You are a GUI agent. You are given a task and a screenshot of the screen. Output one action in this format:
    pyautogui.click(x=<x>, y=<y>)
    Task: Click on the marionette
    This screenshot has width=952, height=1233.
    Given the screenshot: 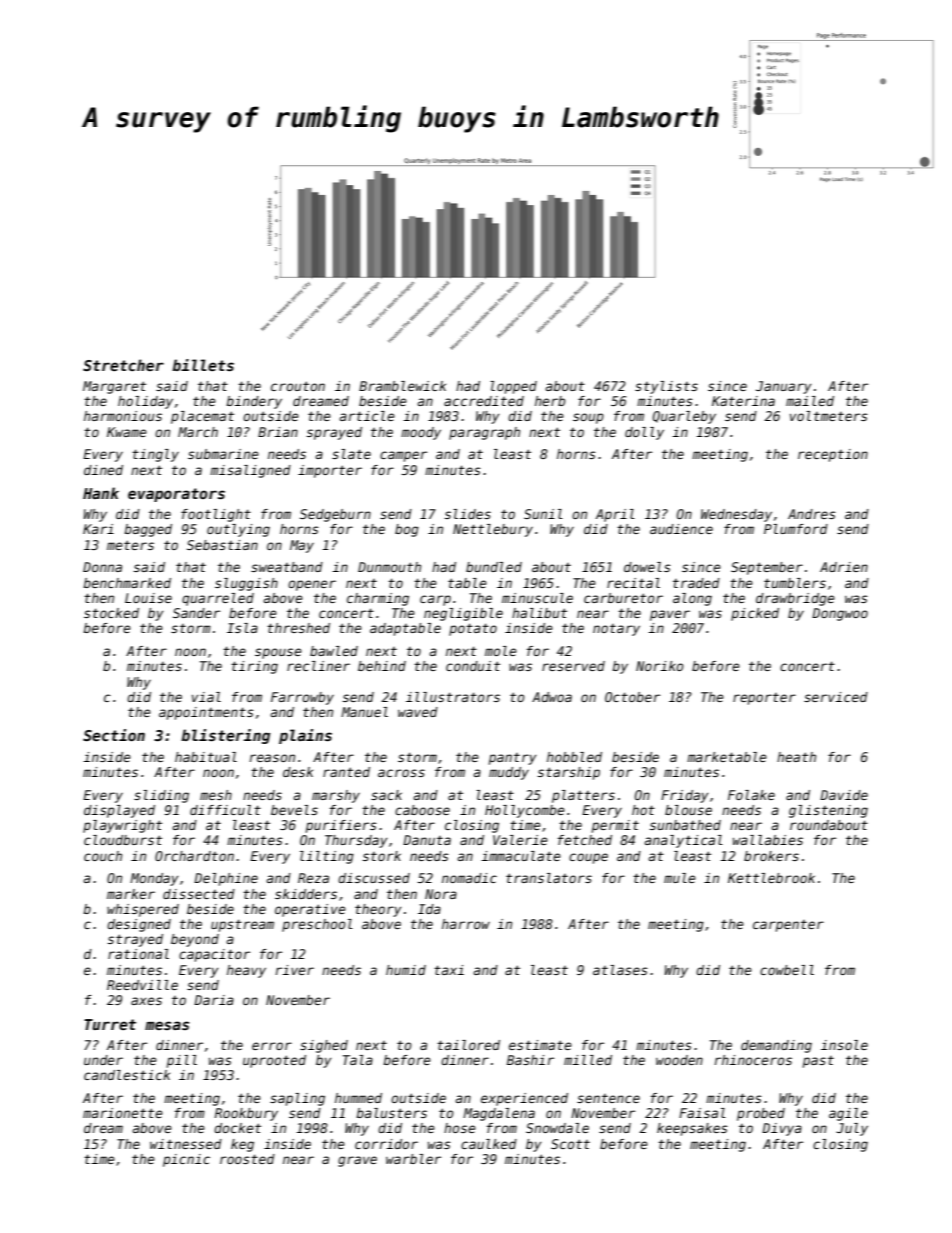 What is the action you would take?
    pyautogui.click(x=123, y=1113)
